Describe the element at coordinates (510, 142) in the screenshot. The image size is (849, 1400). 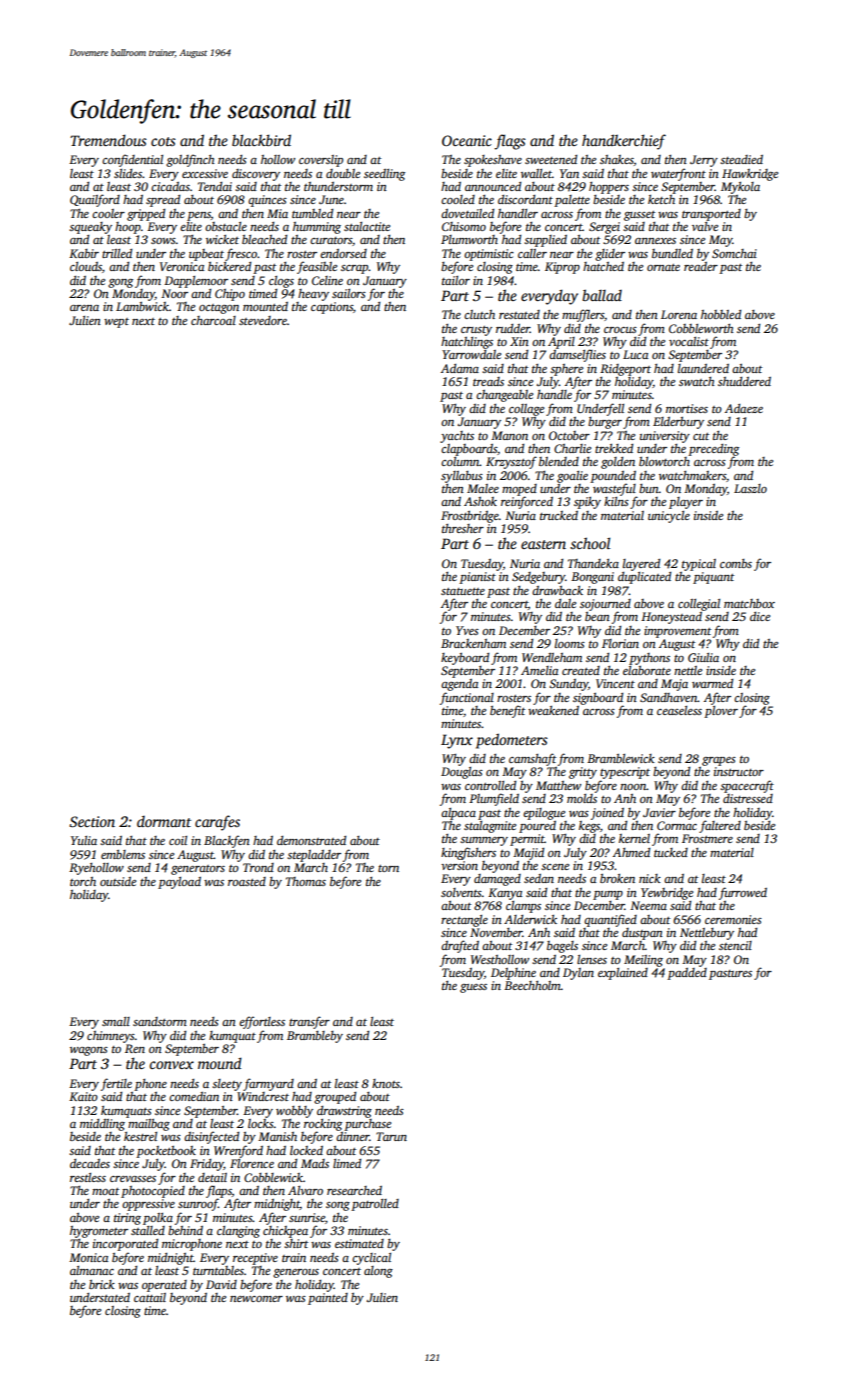
I see `flags` at that location.
